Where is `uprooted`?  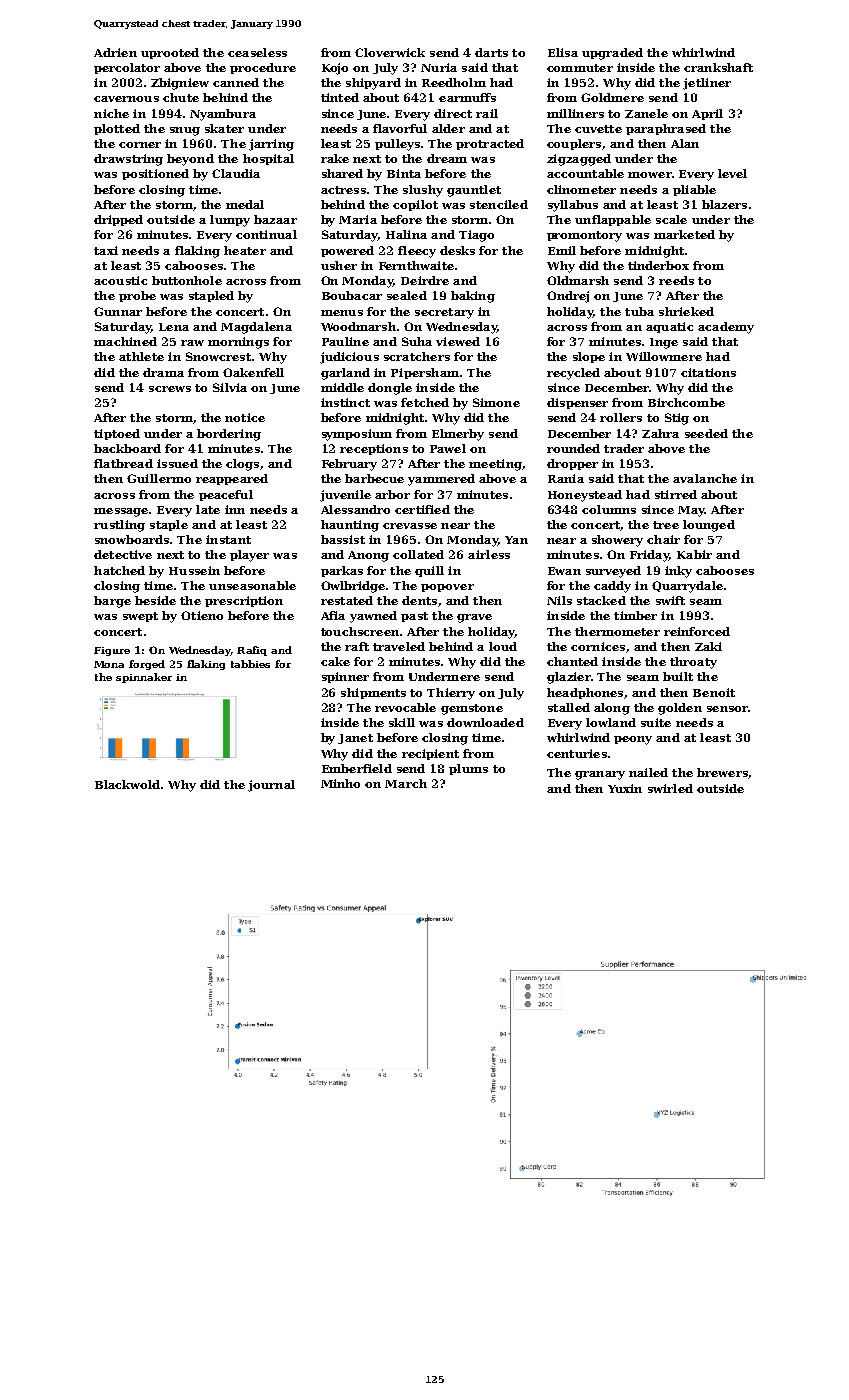 uprooted is located at coordinates (170, 53).
